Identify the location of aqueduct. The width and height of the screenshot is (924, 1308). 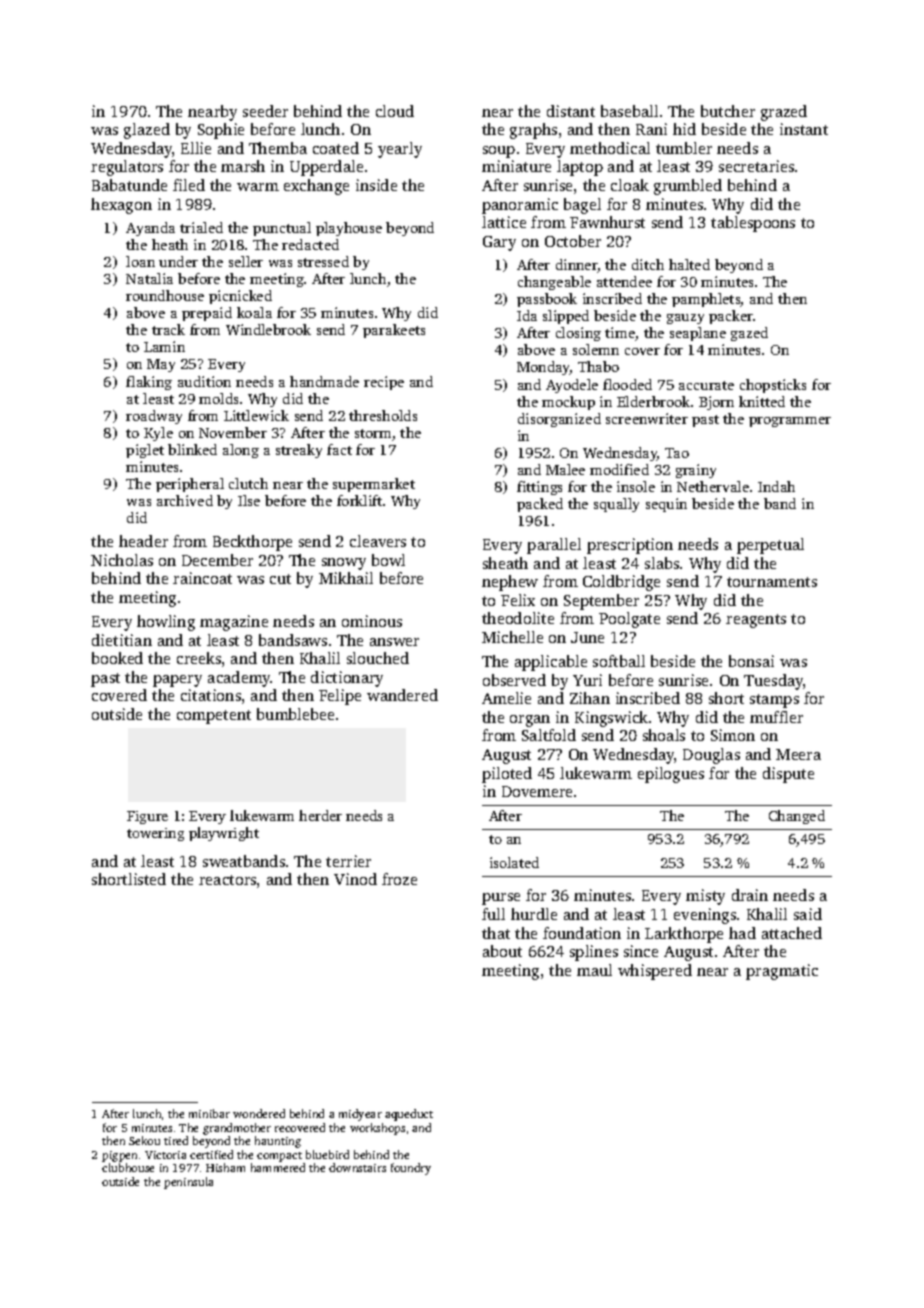
(409, 1115).
